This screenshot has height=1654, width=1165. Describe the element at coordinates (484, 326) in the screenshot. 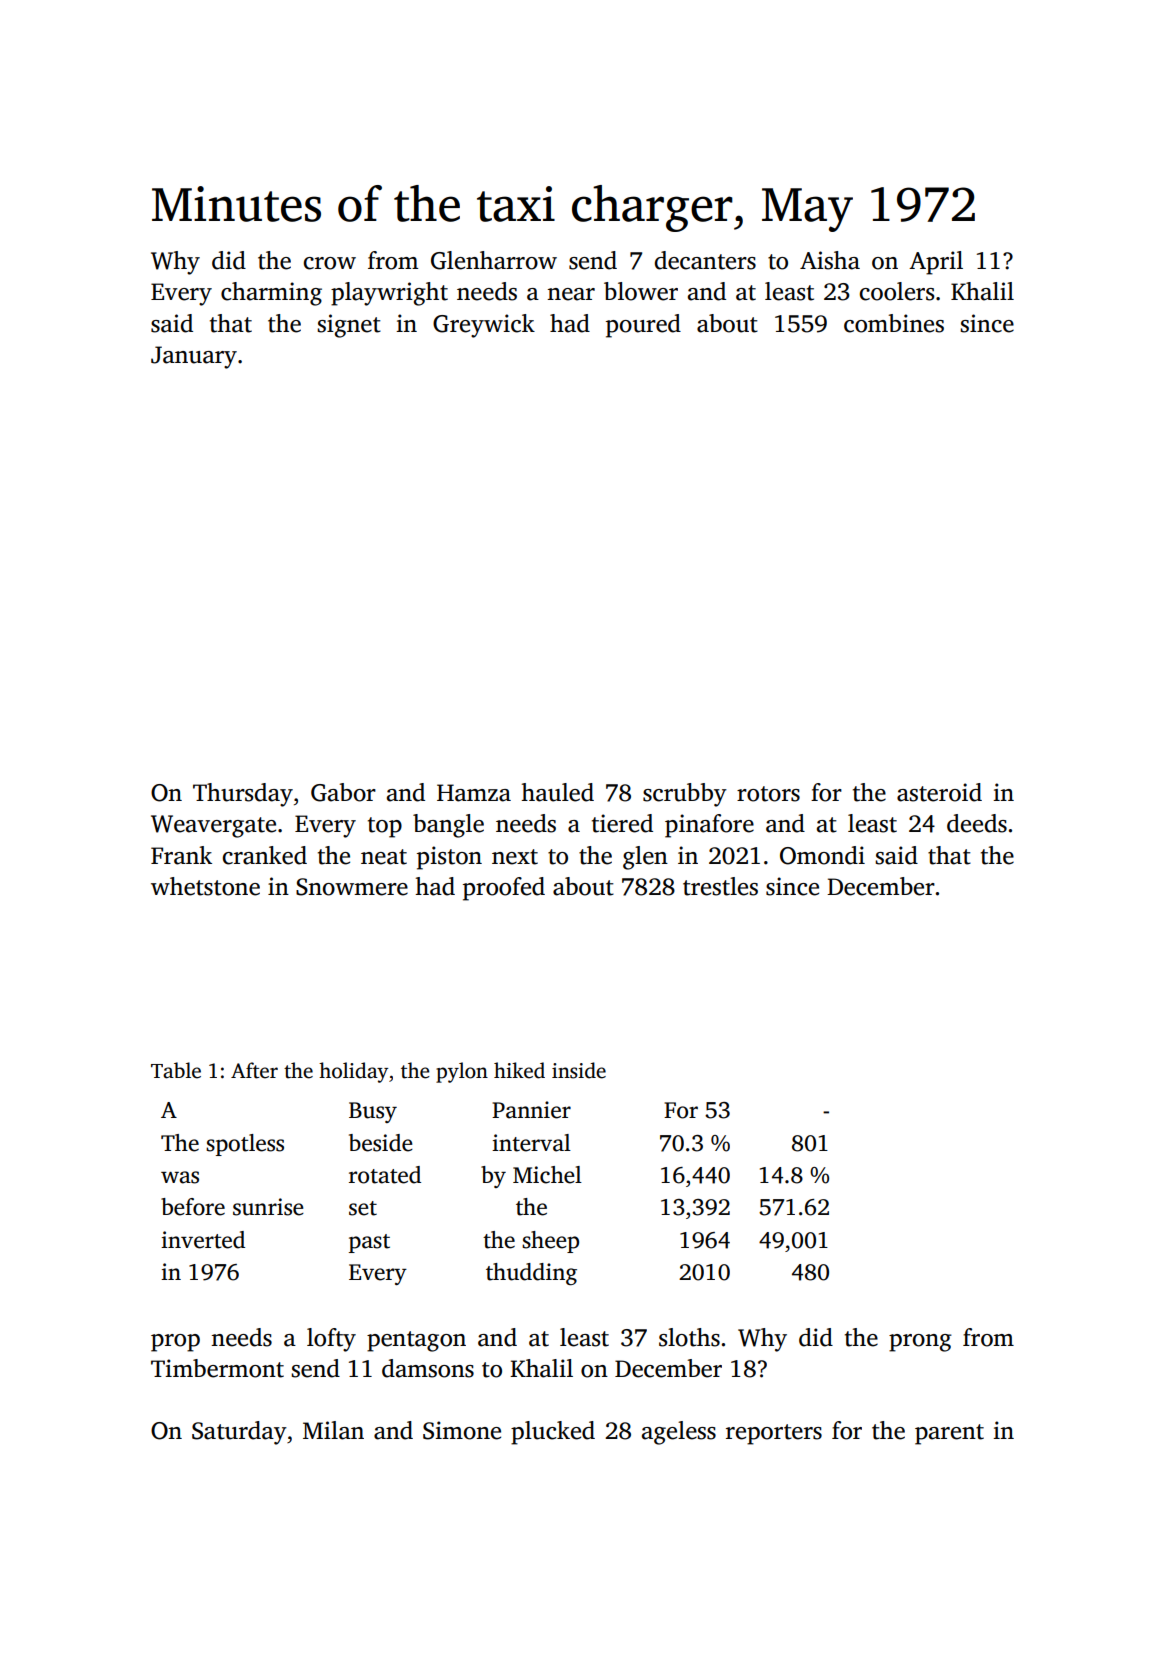

I see `Greywick` at that location.
